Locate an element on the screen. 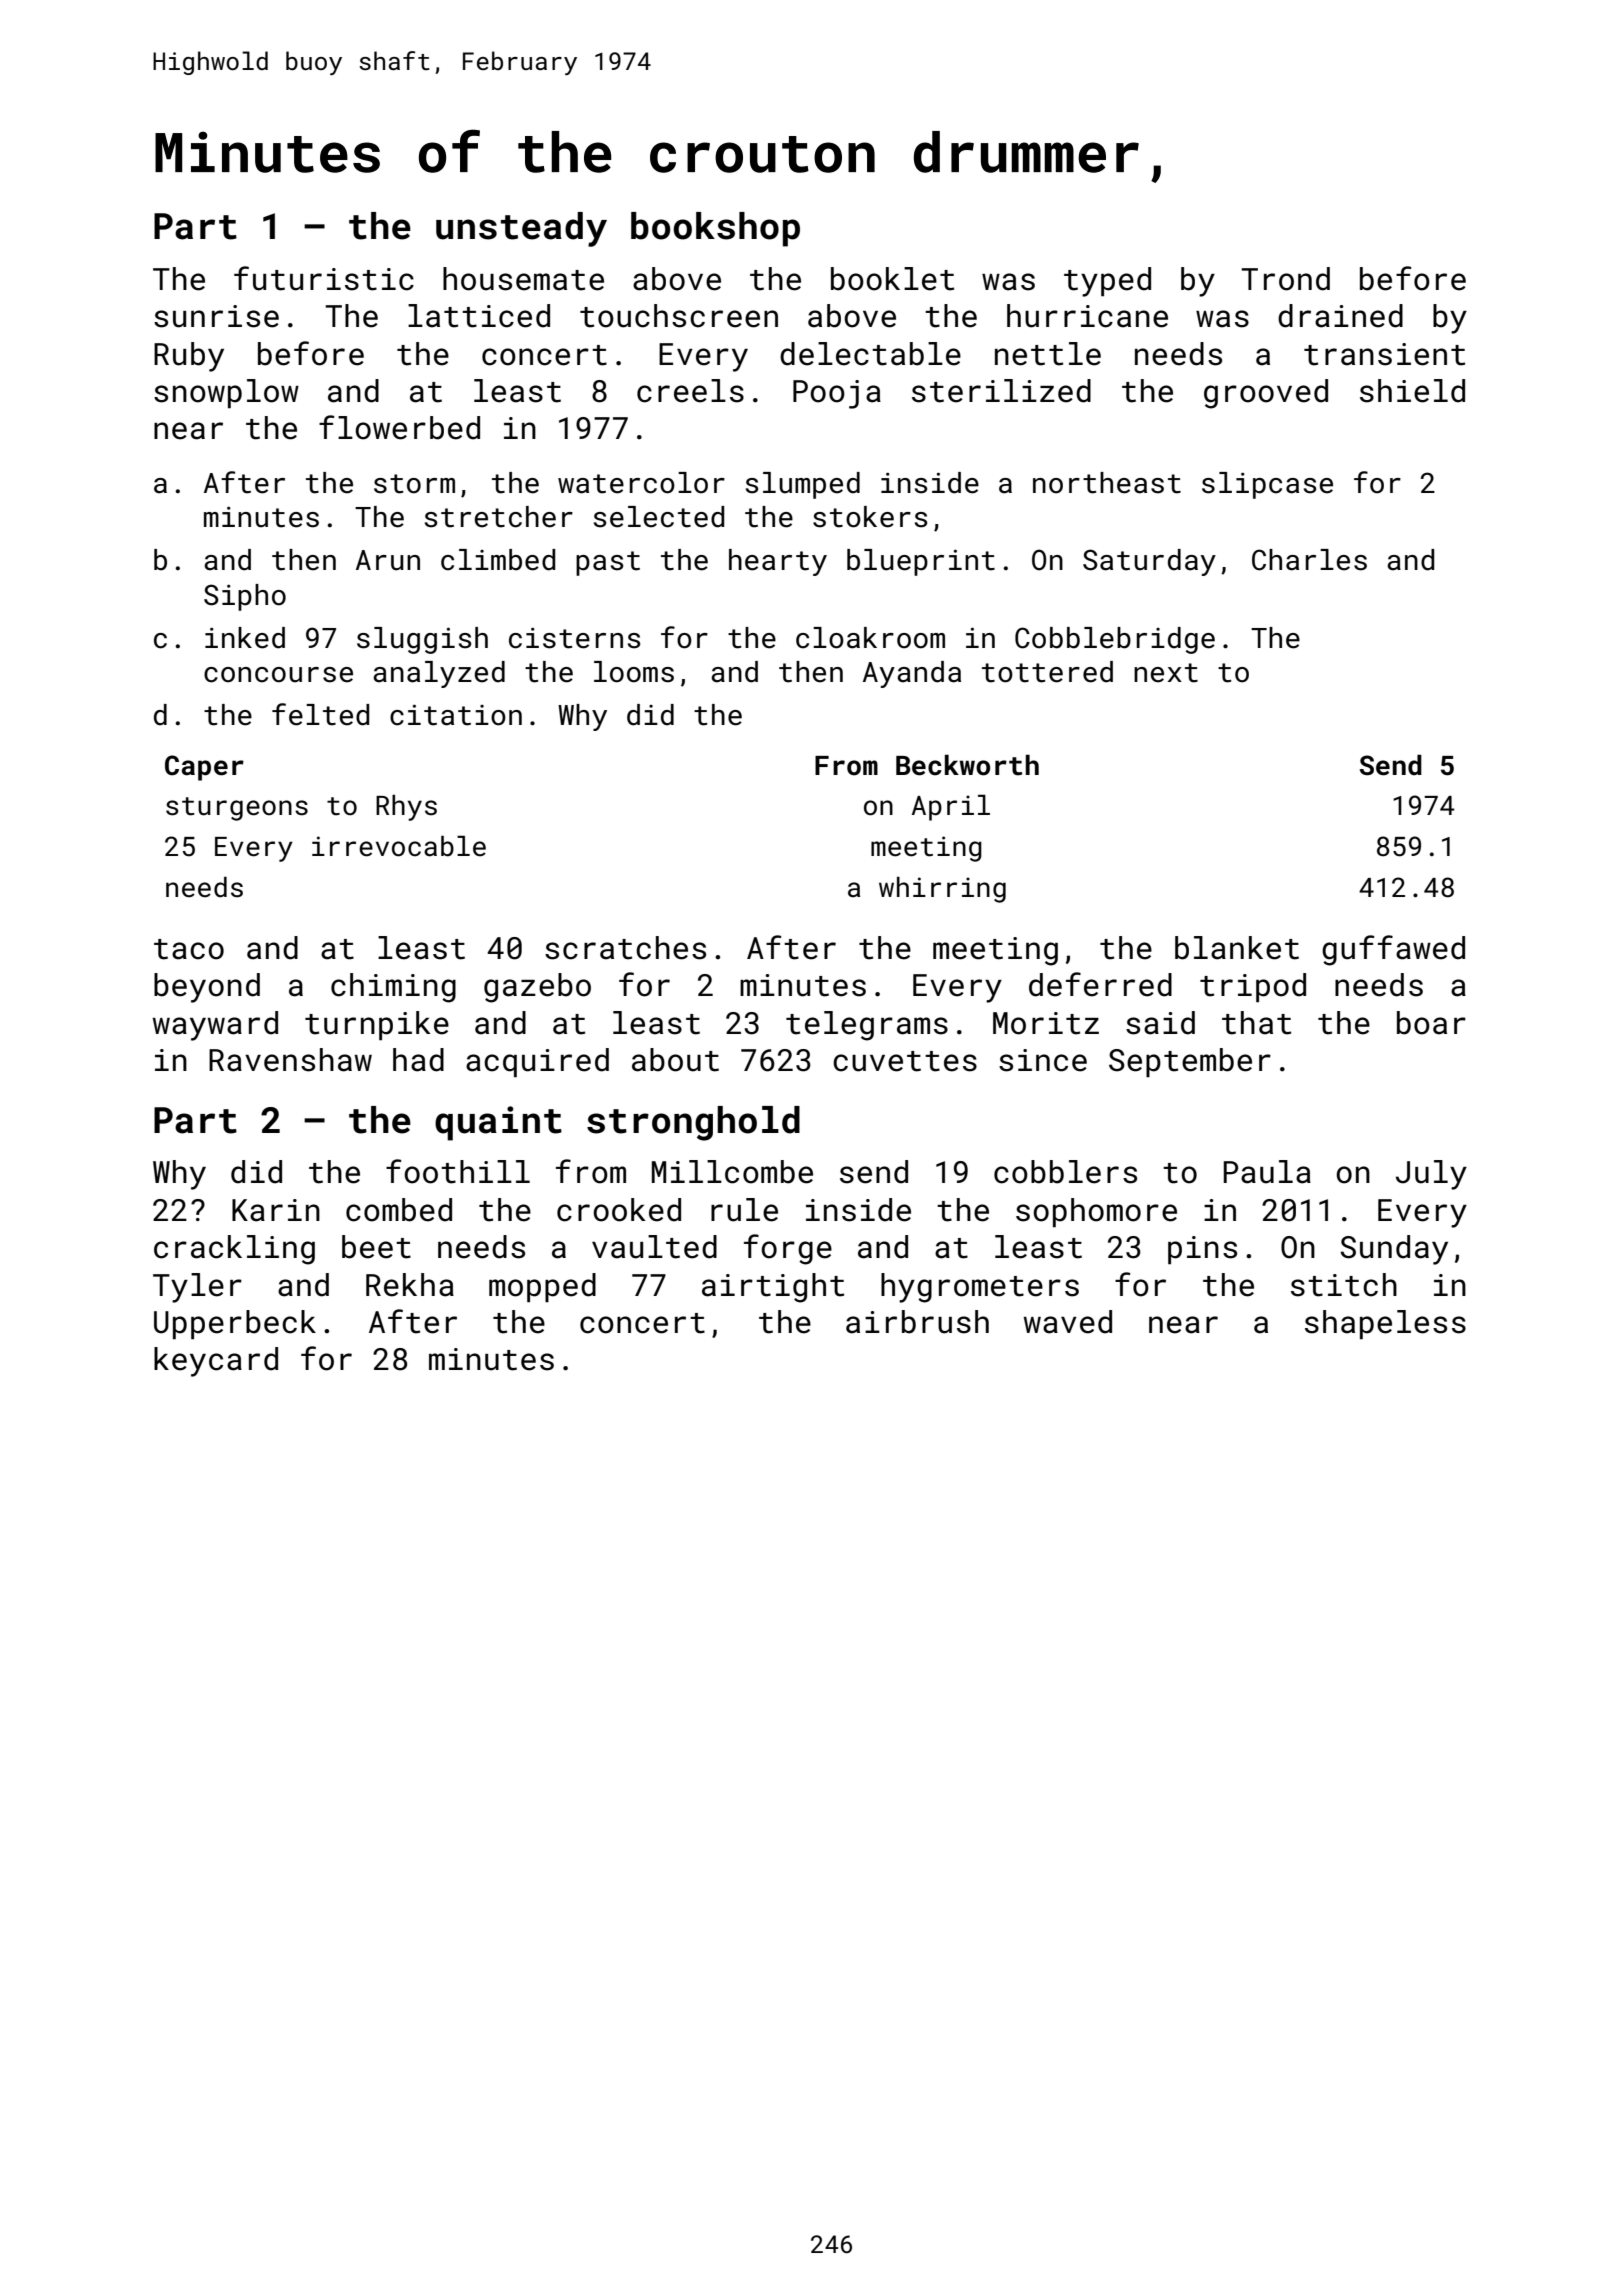 The height and width of the screenshot is (2292, 1620). rule is located at coordinates (744, 1210).
